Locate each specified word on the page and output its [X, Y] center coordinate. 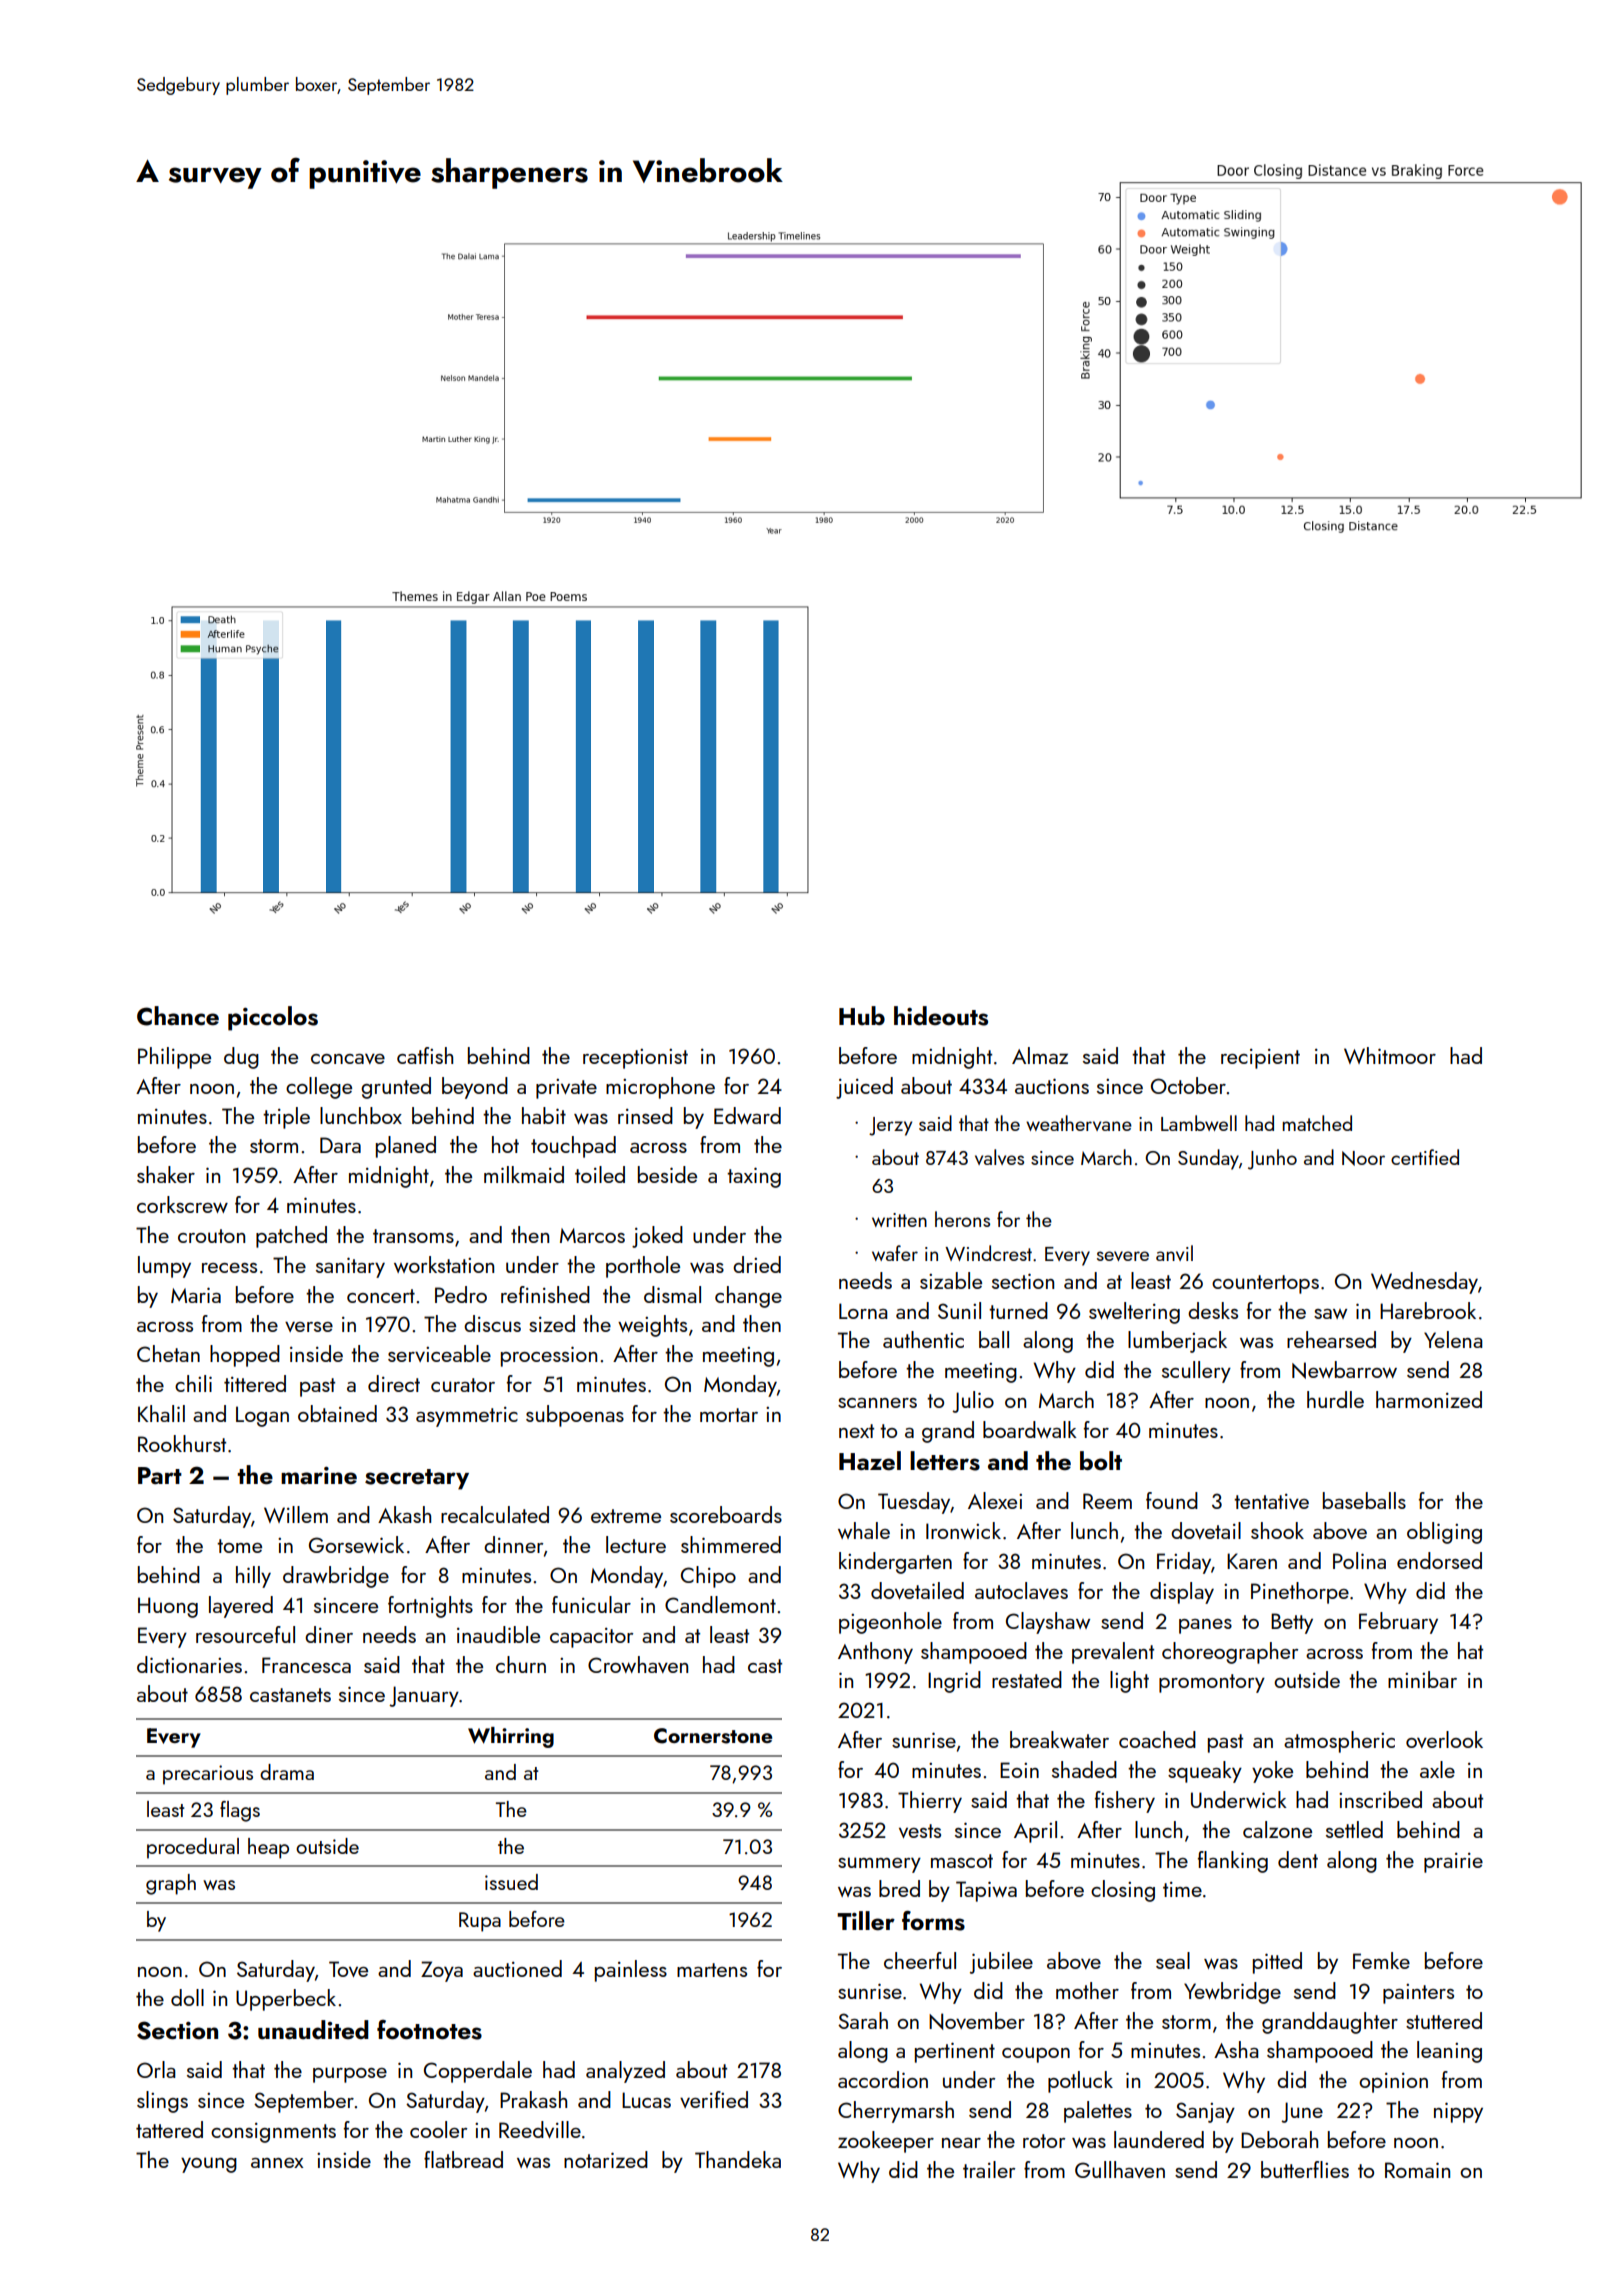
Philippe [174, 1058]
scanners [877, 1403]
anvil [1174, 1253]
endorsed [1439, 1560]
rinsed [645, 1115]
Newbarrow [1344, 1370]
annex [277, 2163]
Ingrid [954, 1682]
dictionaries [189, 1664]
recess [229, 1268]
